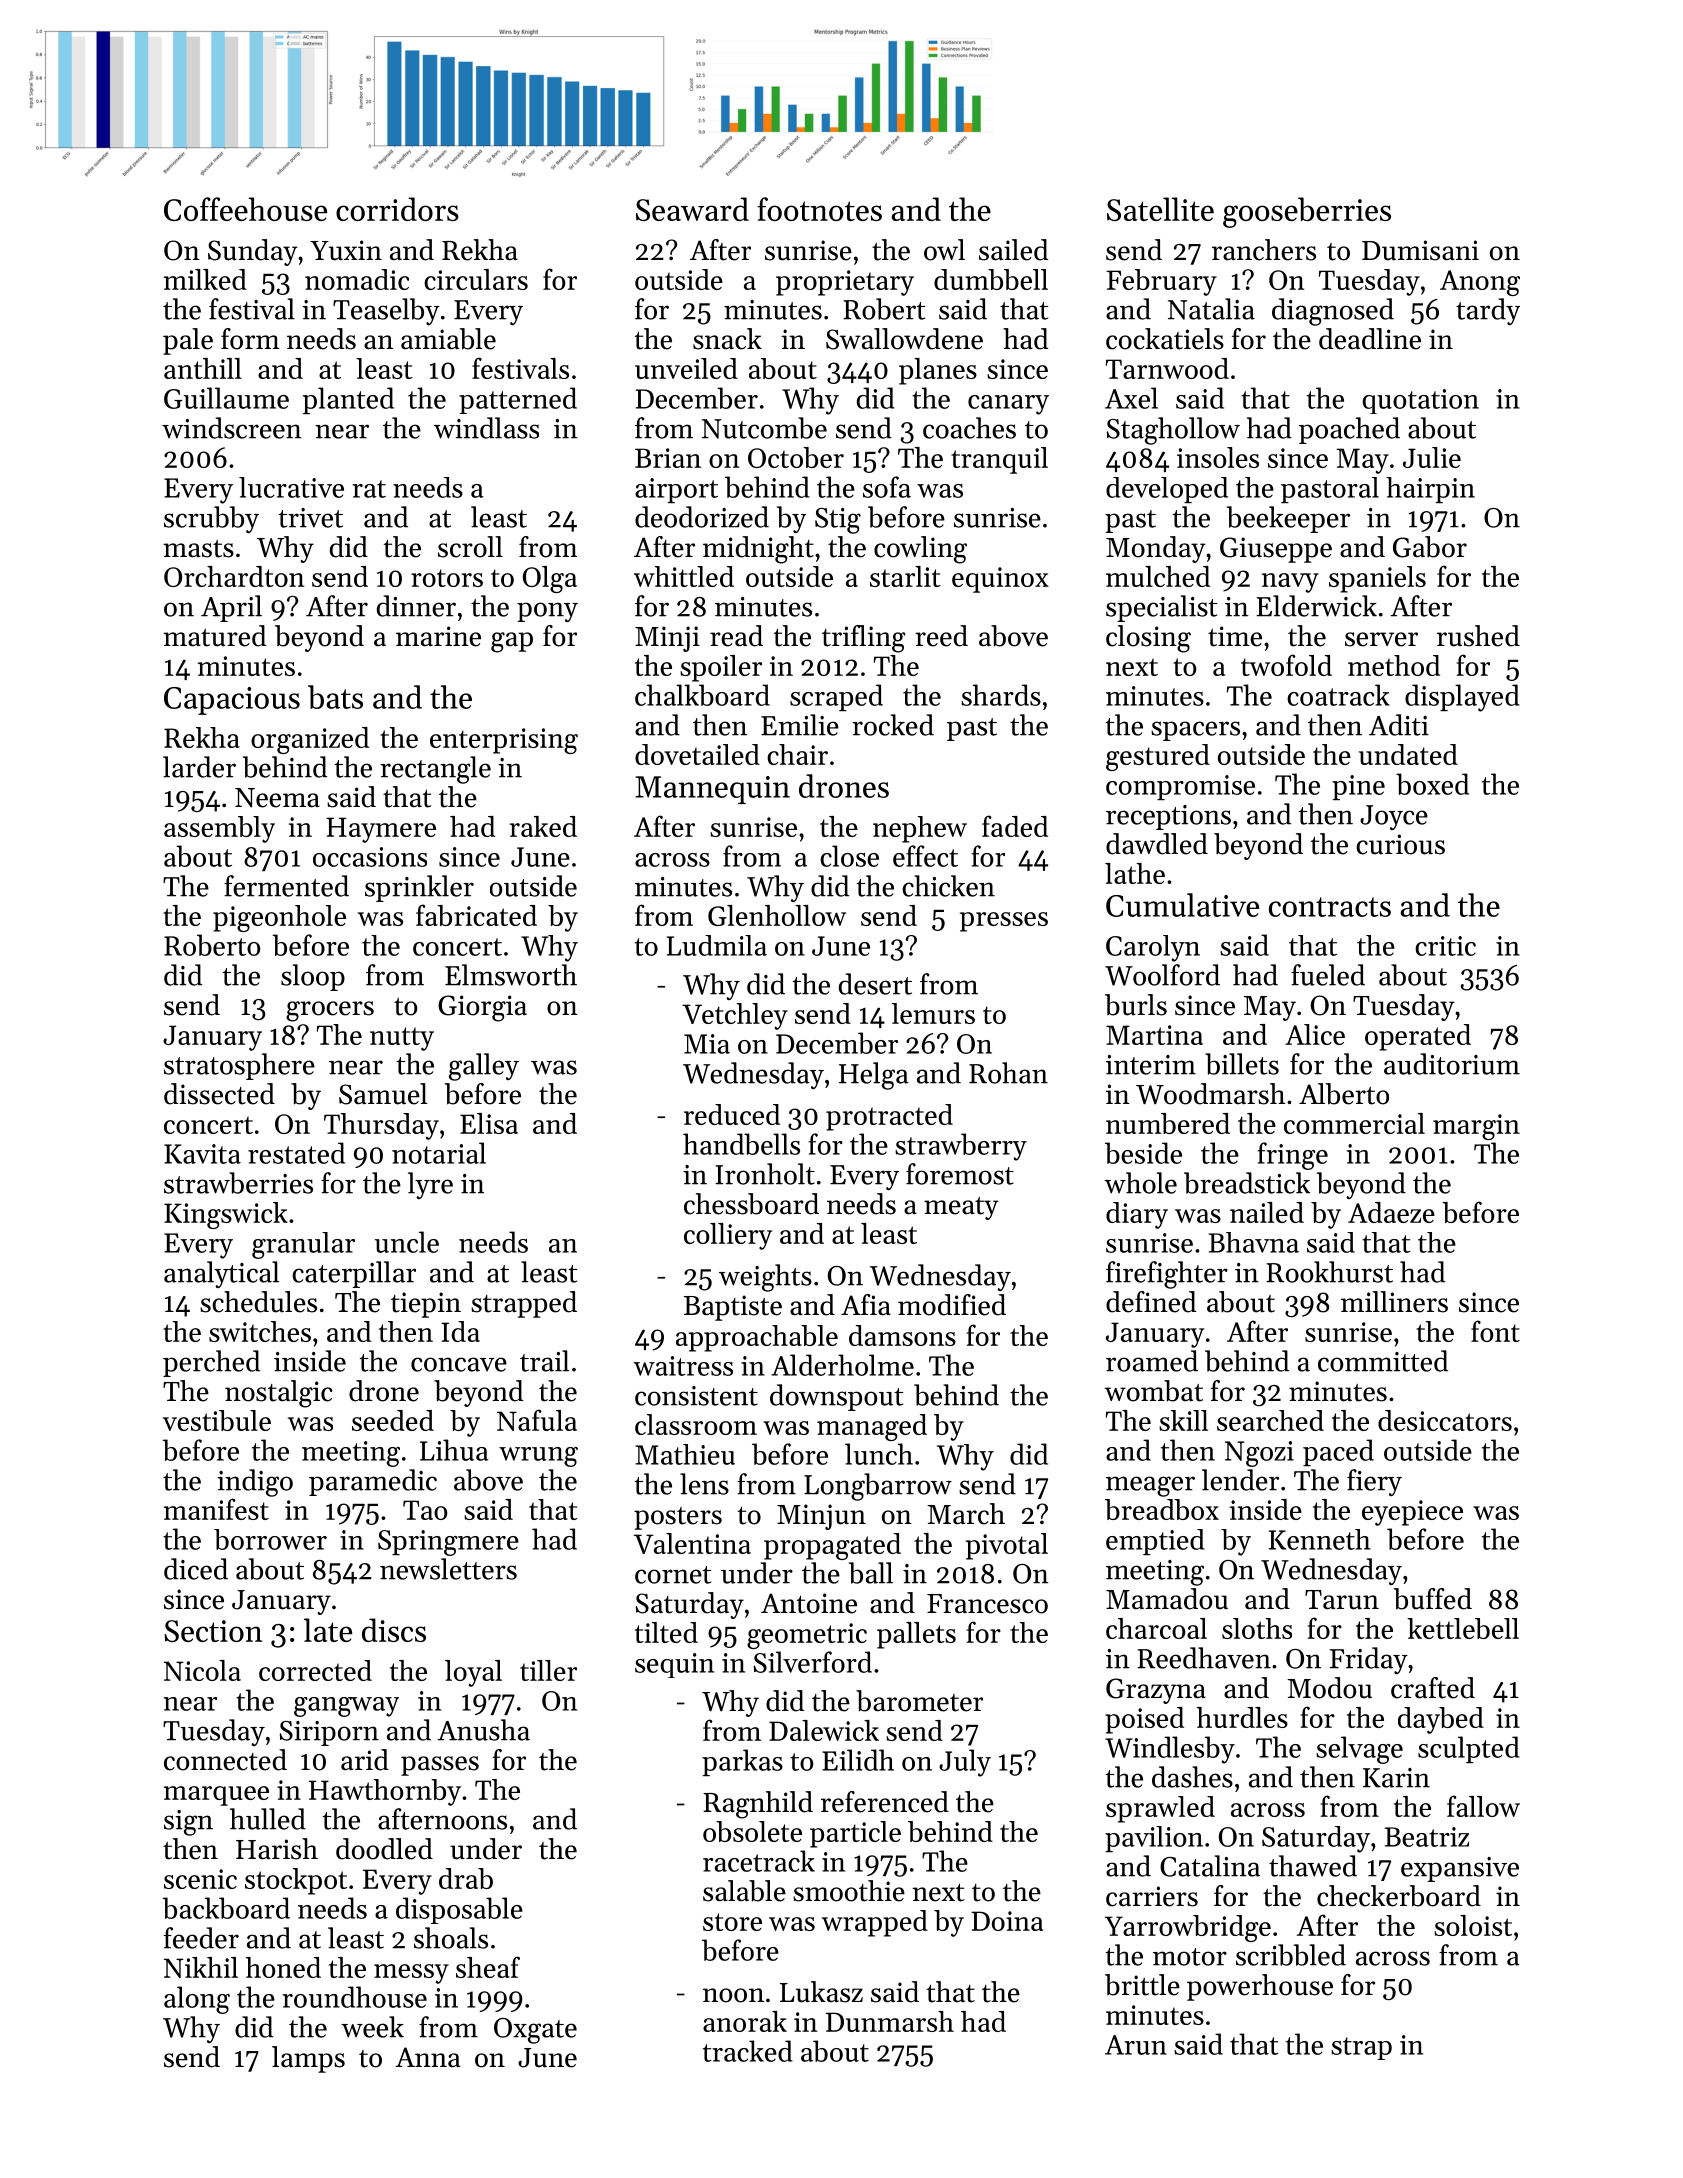 This screenshot has height=2178, width=1683. Describe the element at coordinates (800, 725) in the screenshot. I see `Emilie` at that location.
